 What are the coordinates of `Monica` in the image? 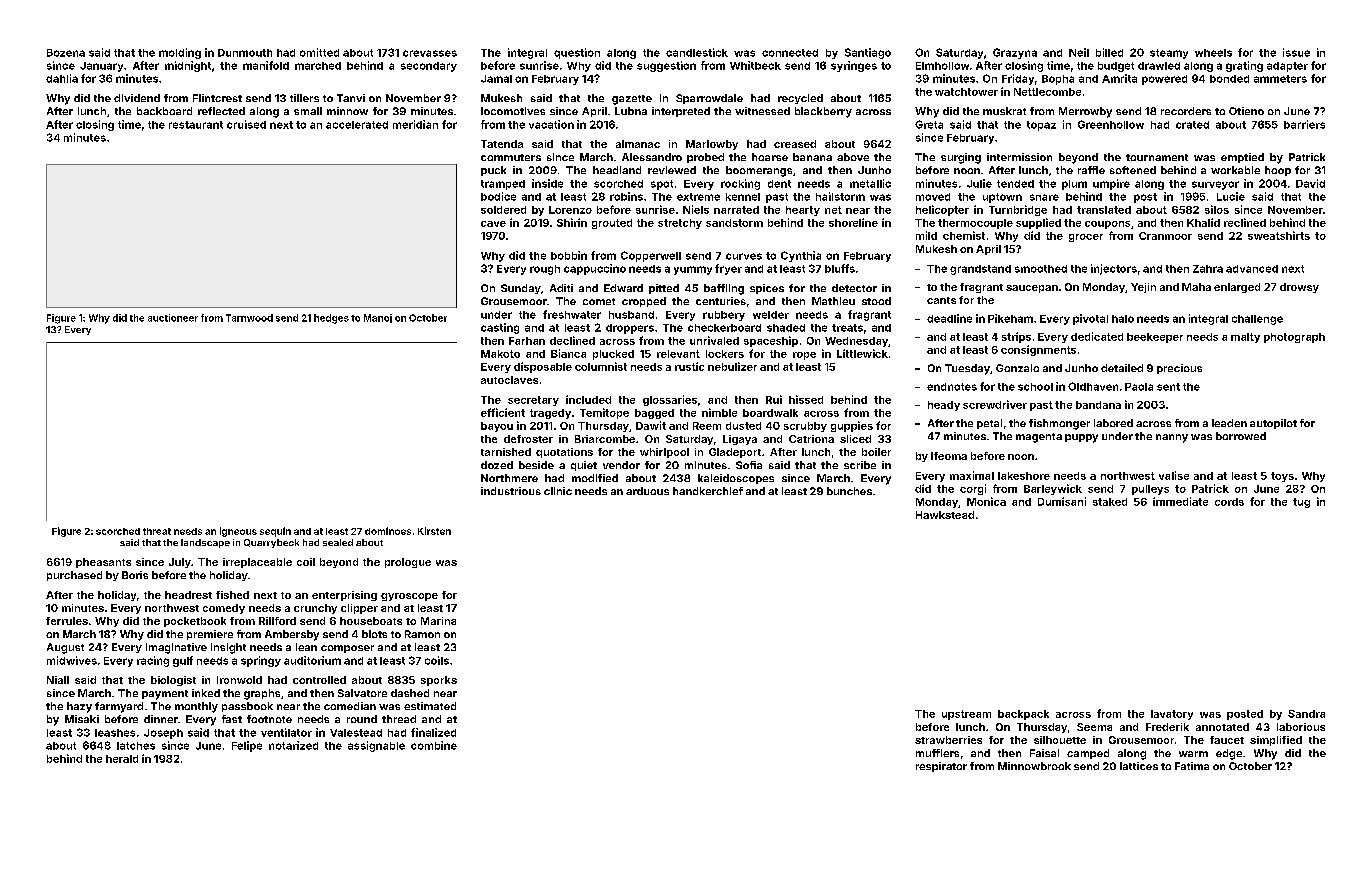 It's located at (986, 501).
